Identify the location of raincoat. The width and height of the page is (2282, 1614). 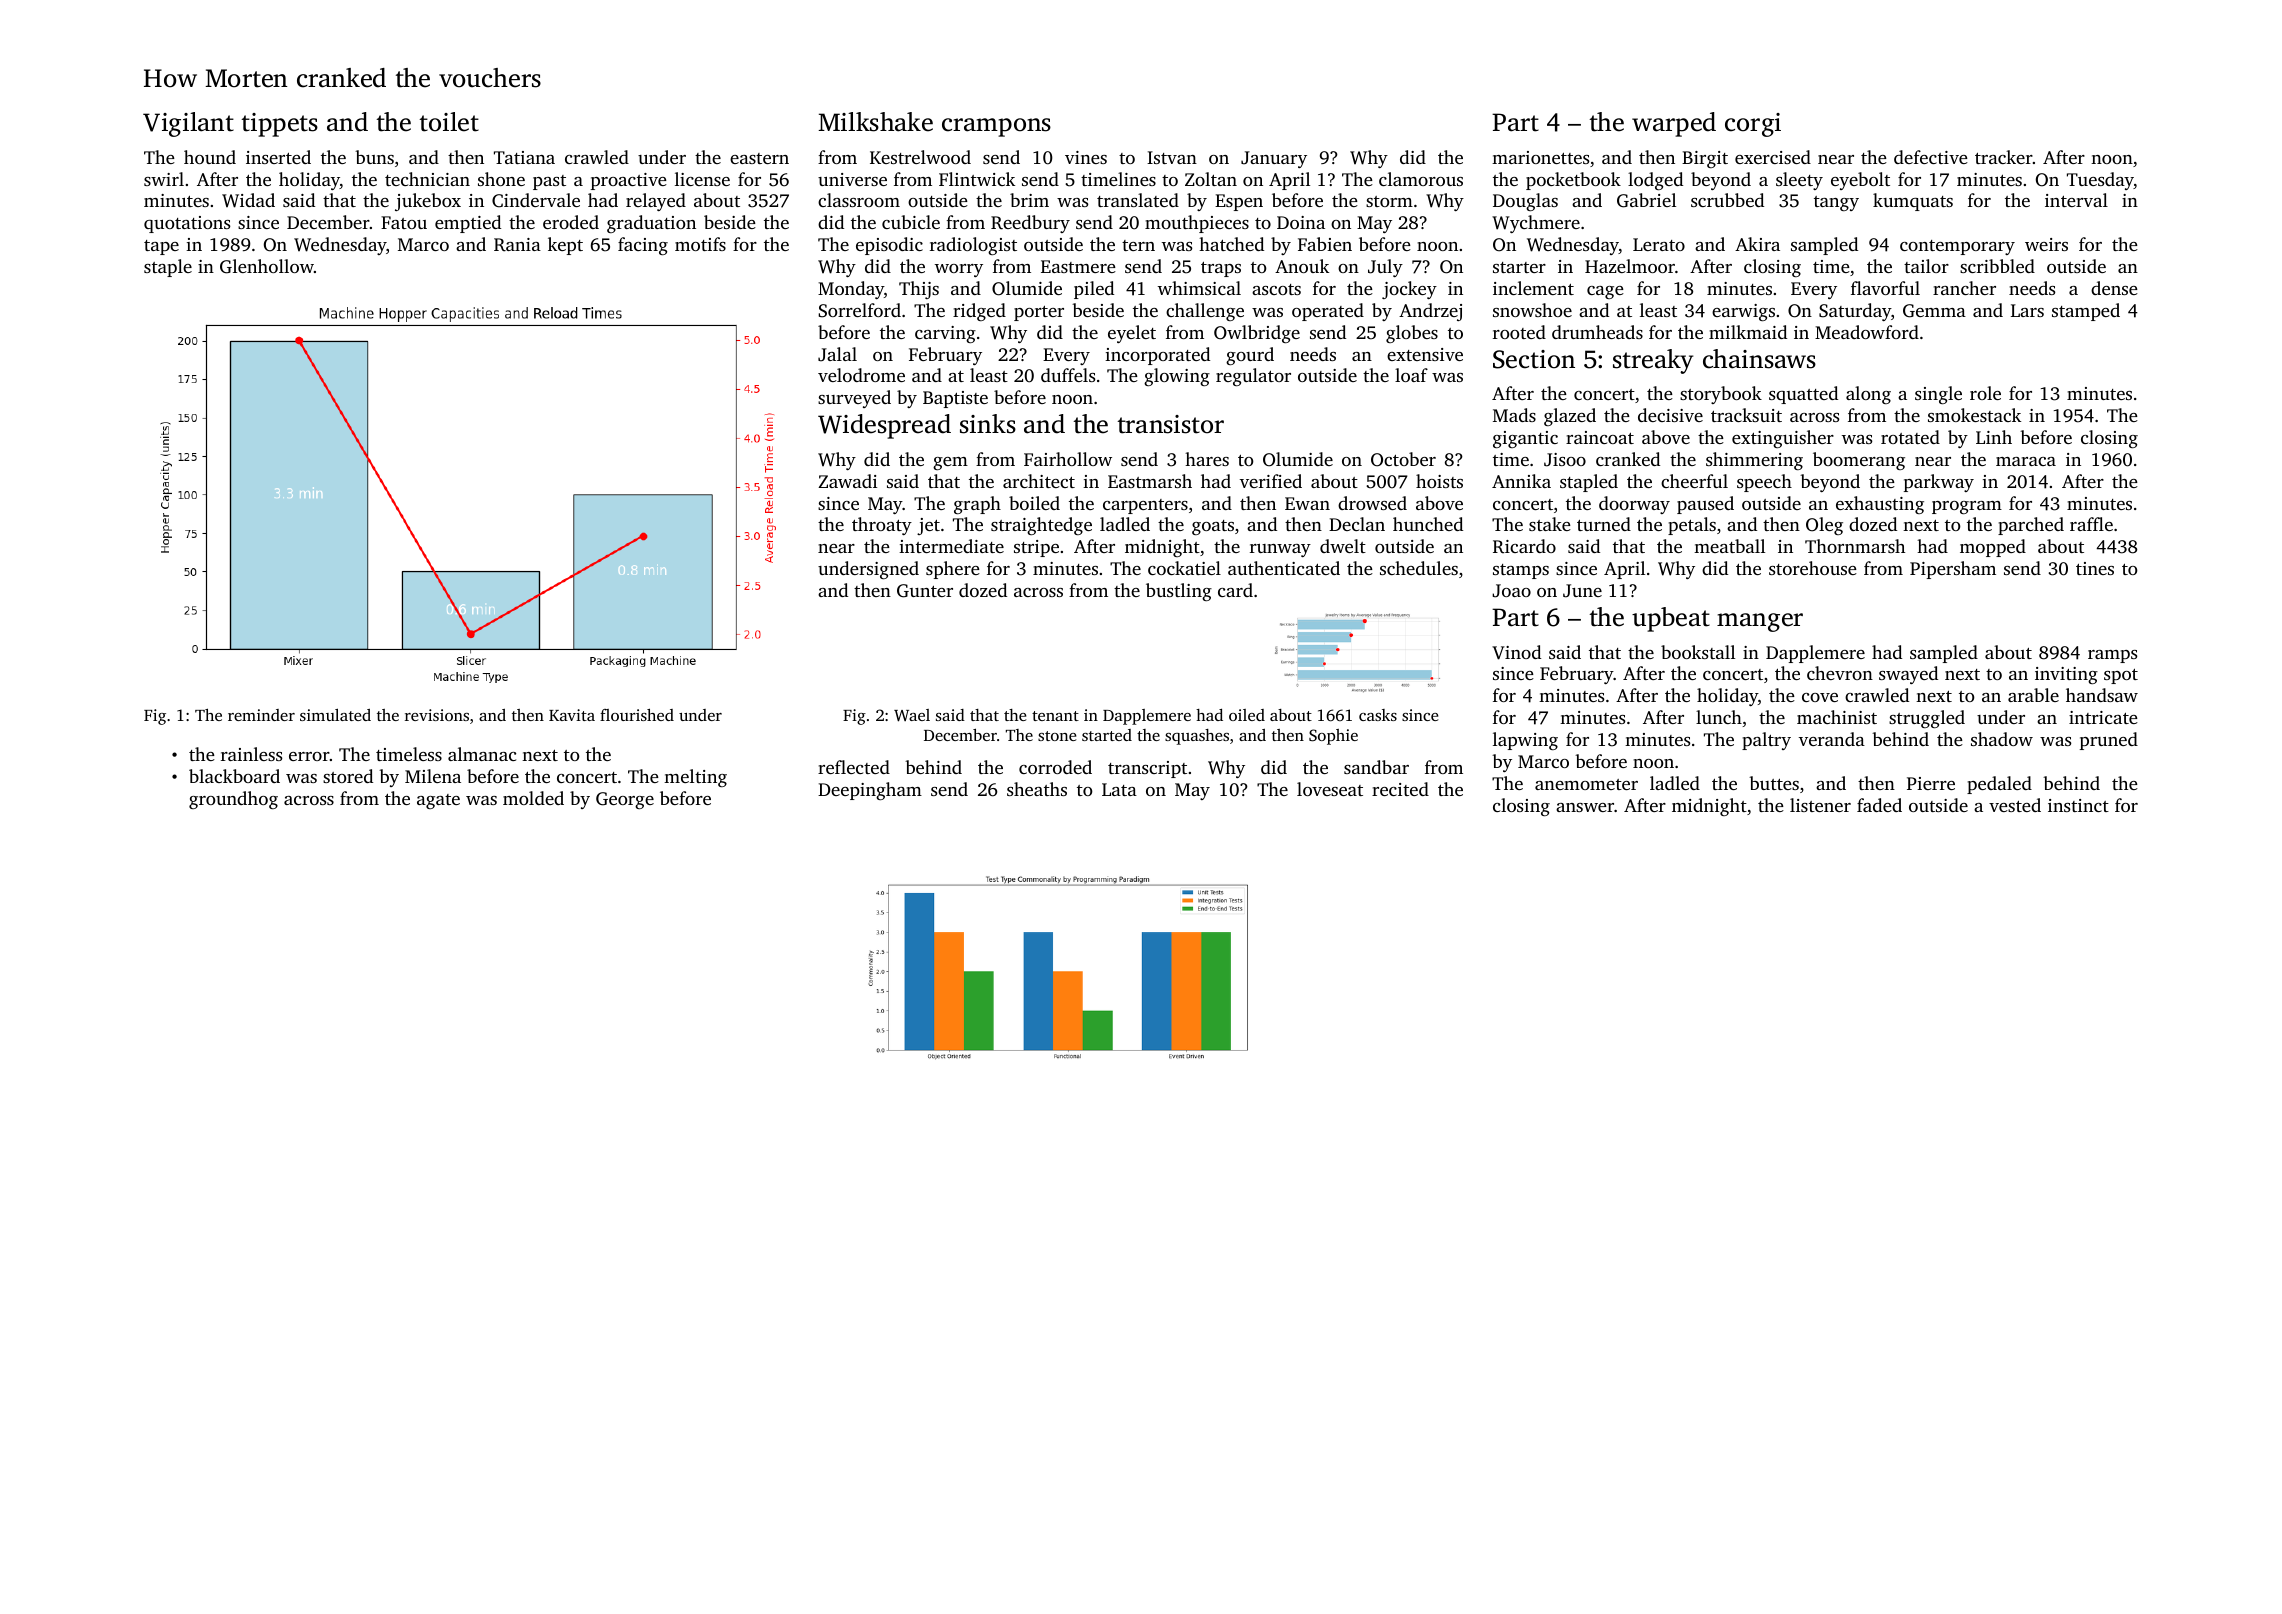
(1600, 437).
